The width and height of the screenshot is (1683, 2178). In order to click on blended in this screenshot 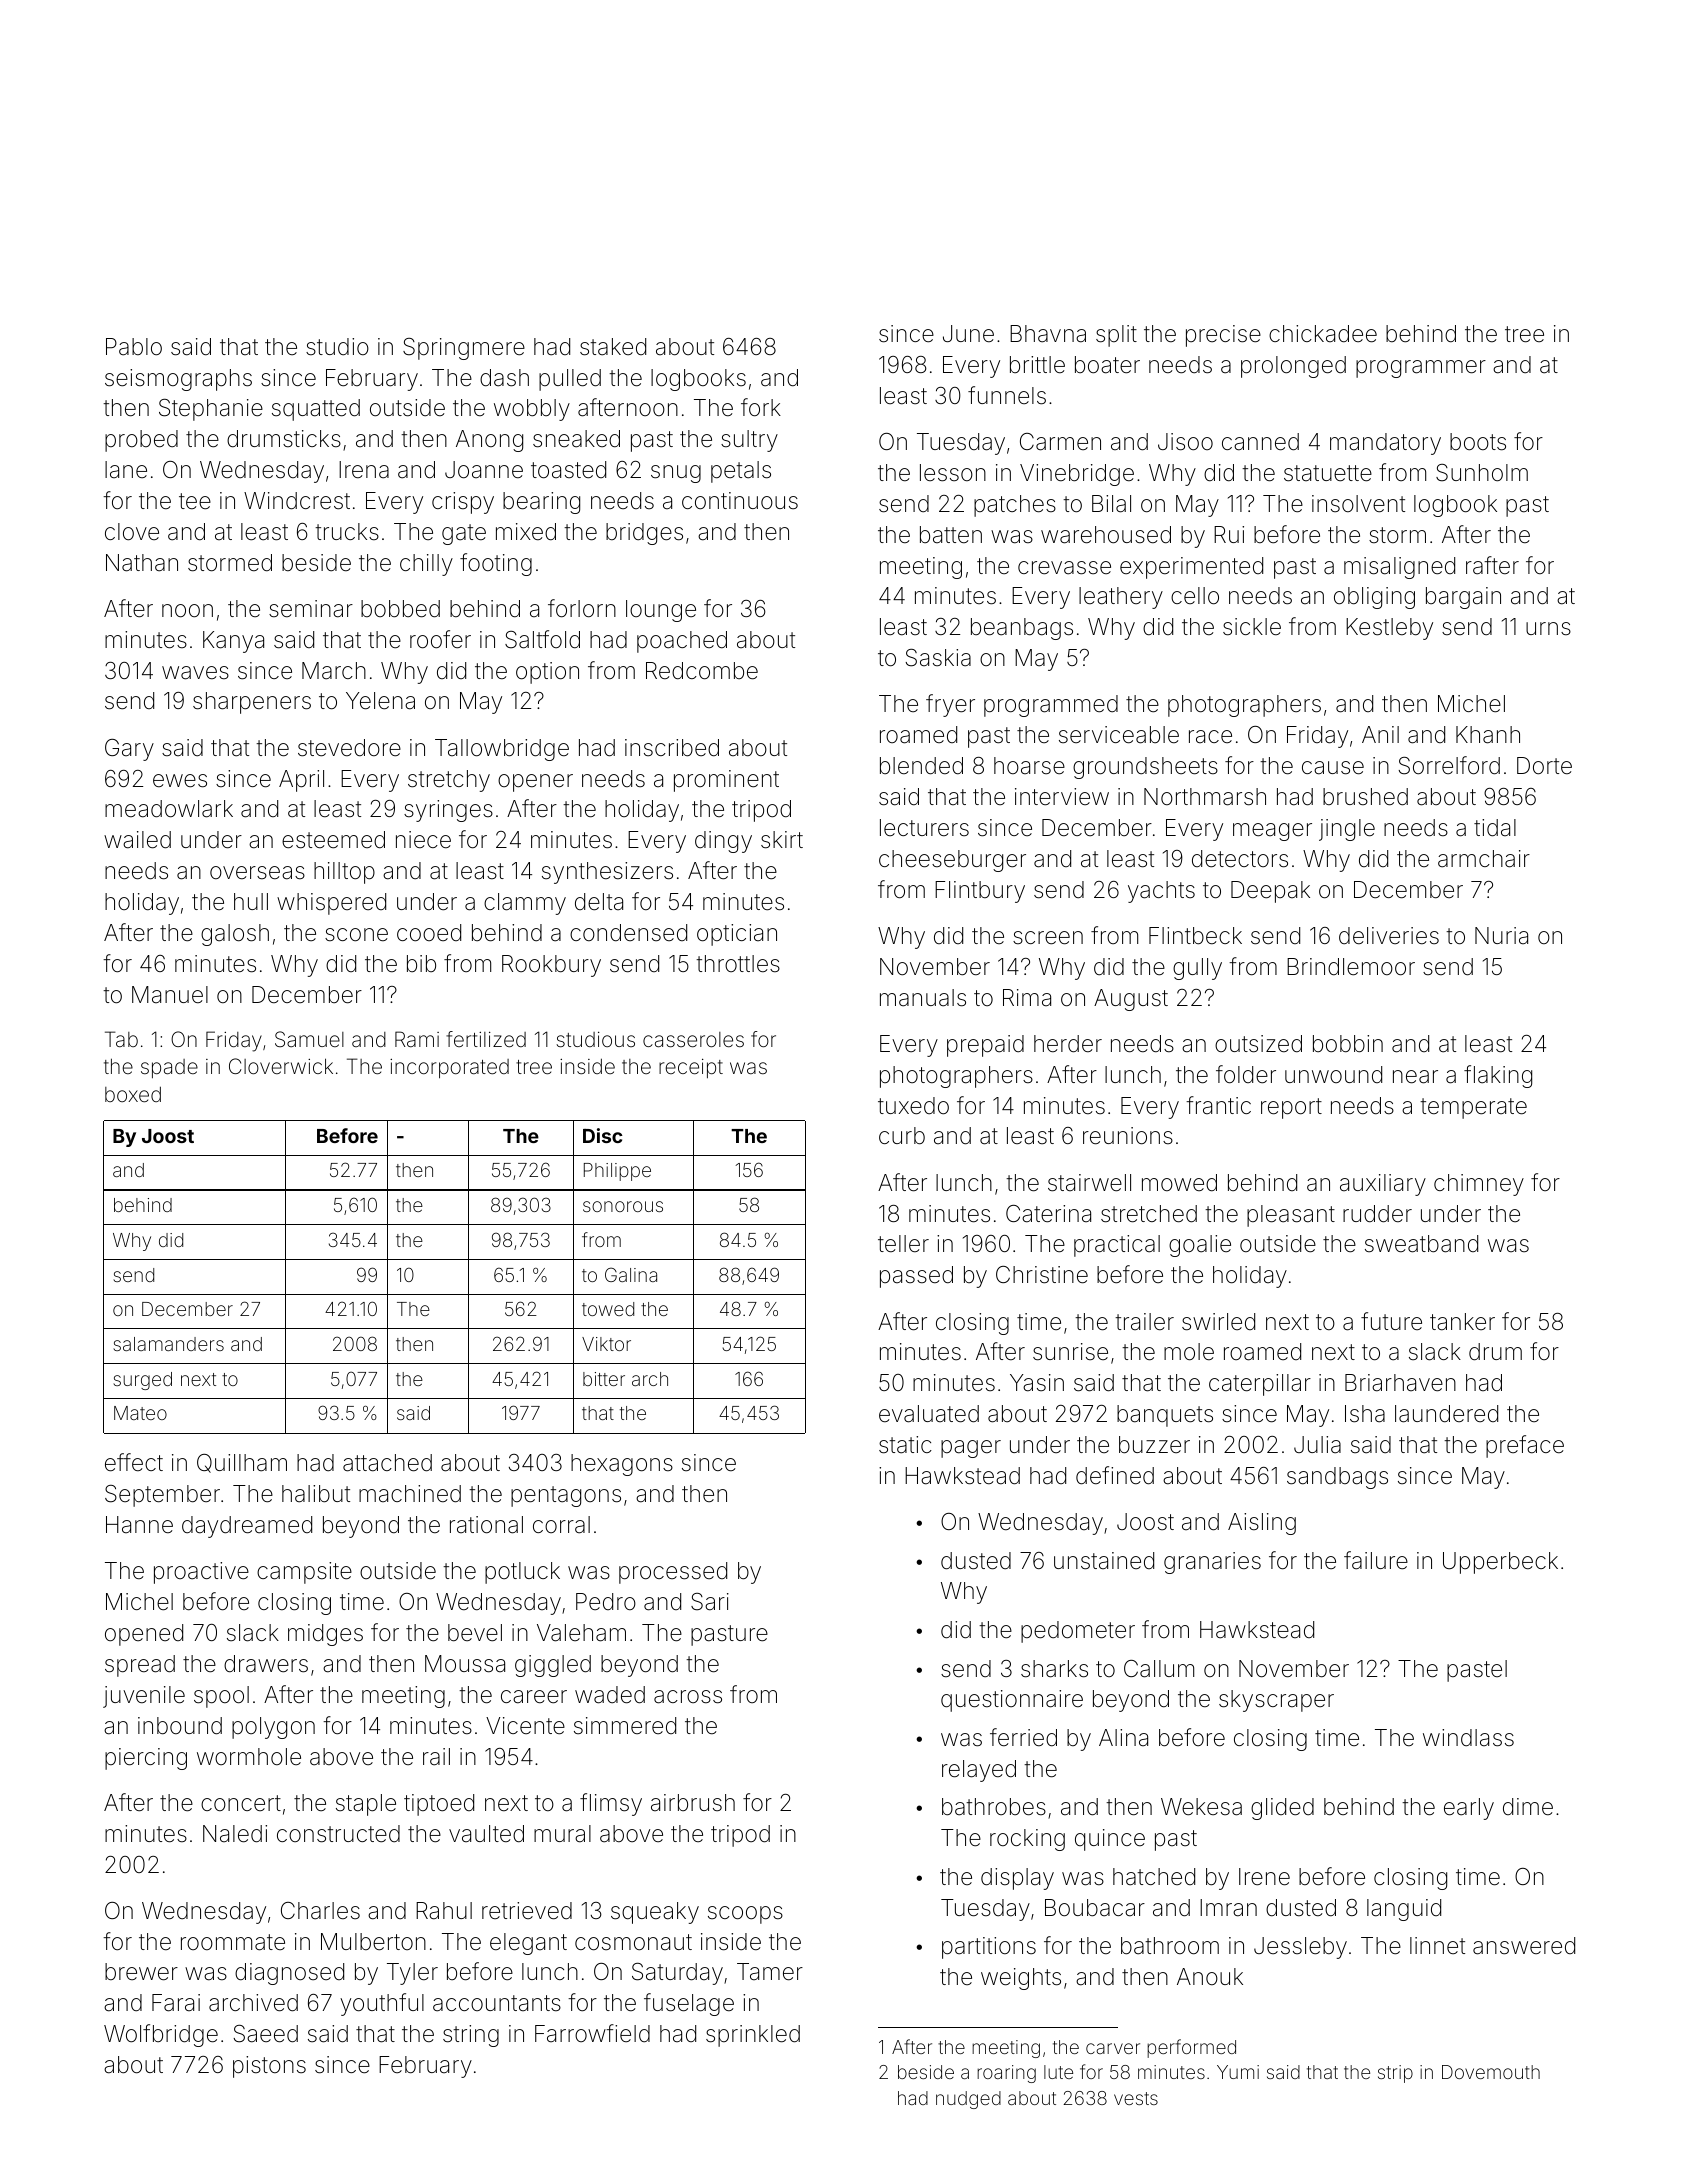, I will do `click(921, 766)`.
